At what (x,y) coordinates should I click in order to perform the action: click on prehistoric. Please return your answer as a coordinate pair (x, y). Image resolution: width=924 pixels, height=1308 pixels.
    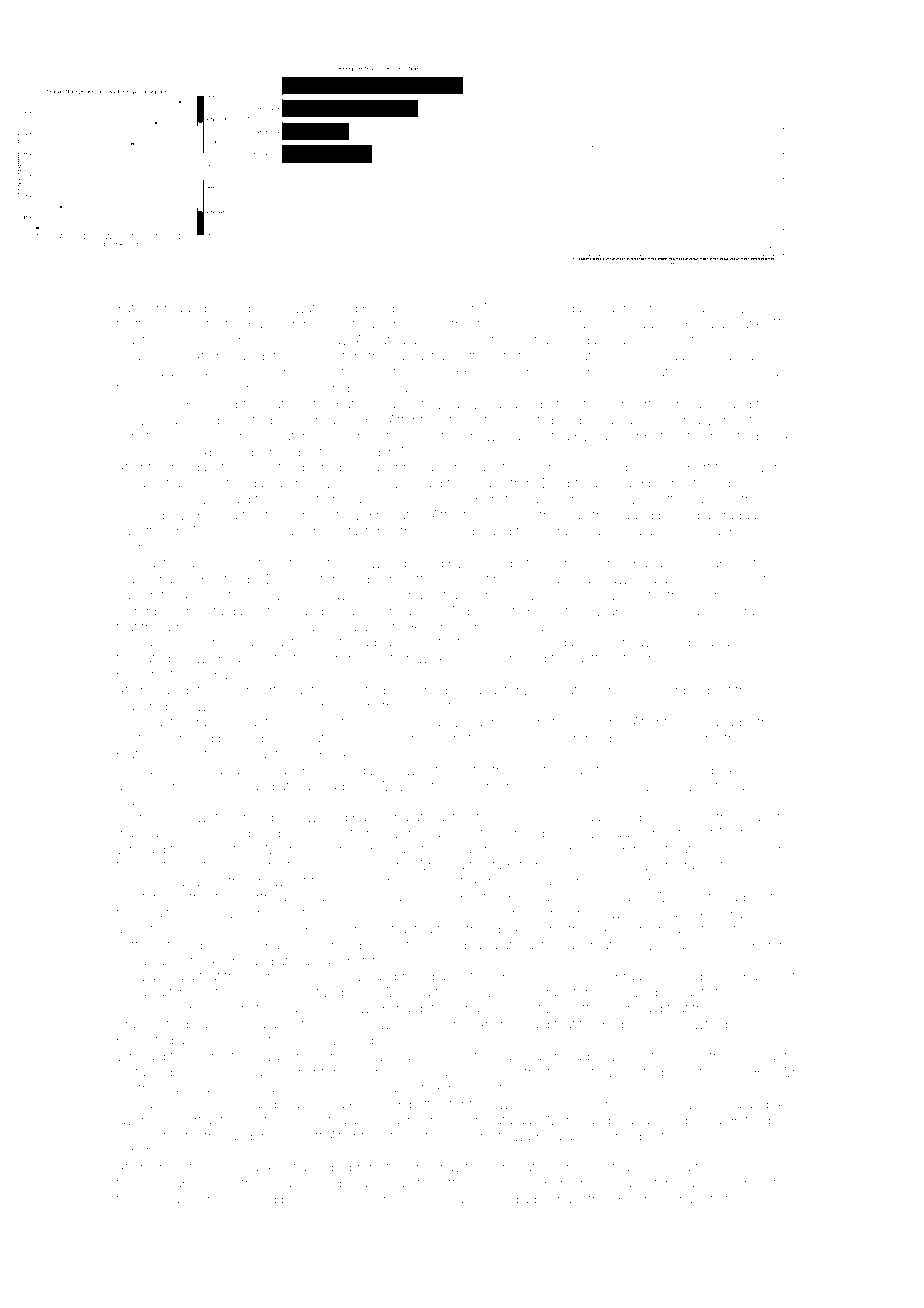
    Looking at the image, I should click on (380, 1168).
